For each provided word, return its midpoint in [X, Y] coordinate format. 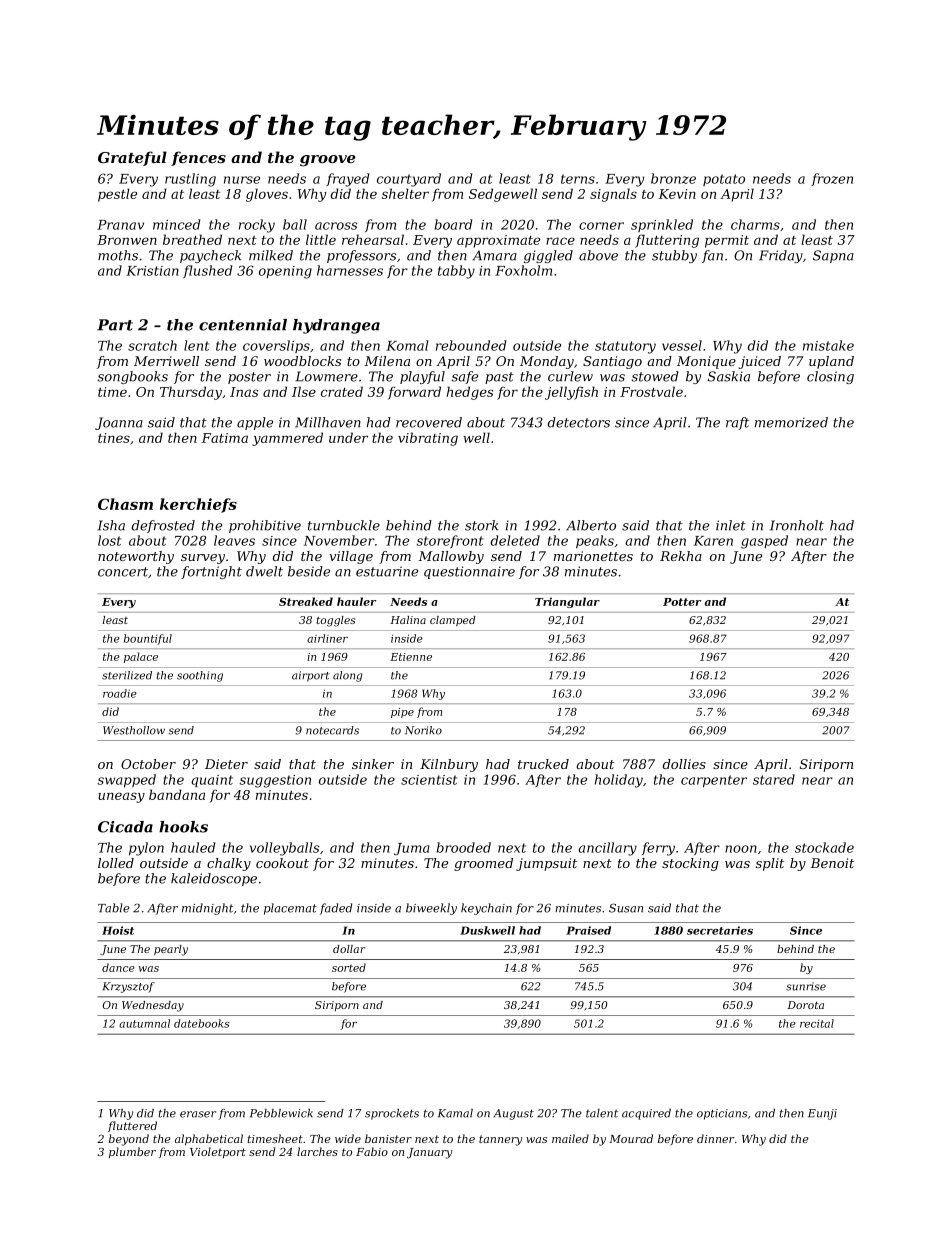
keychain [486, 909]
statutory [625, 347]
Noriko [423, 730]
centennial [243, 325]
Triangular [567, 602]
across [336, 226]
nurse [242, 180]
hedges [470, 393]
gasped [764, 542]
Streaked [306, 601]
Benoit [832, 863]
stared [774, 779]
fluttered [132, 1126]
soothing [200, 676]
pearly [171, 950]
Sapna [833, 256]
